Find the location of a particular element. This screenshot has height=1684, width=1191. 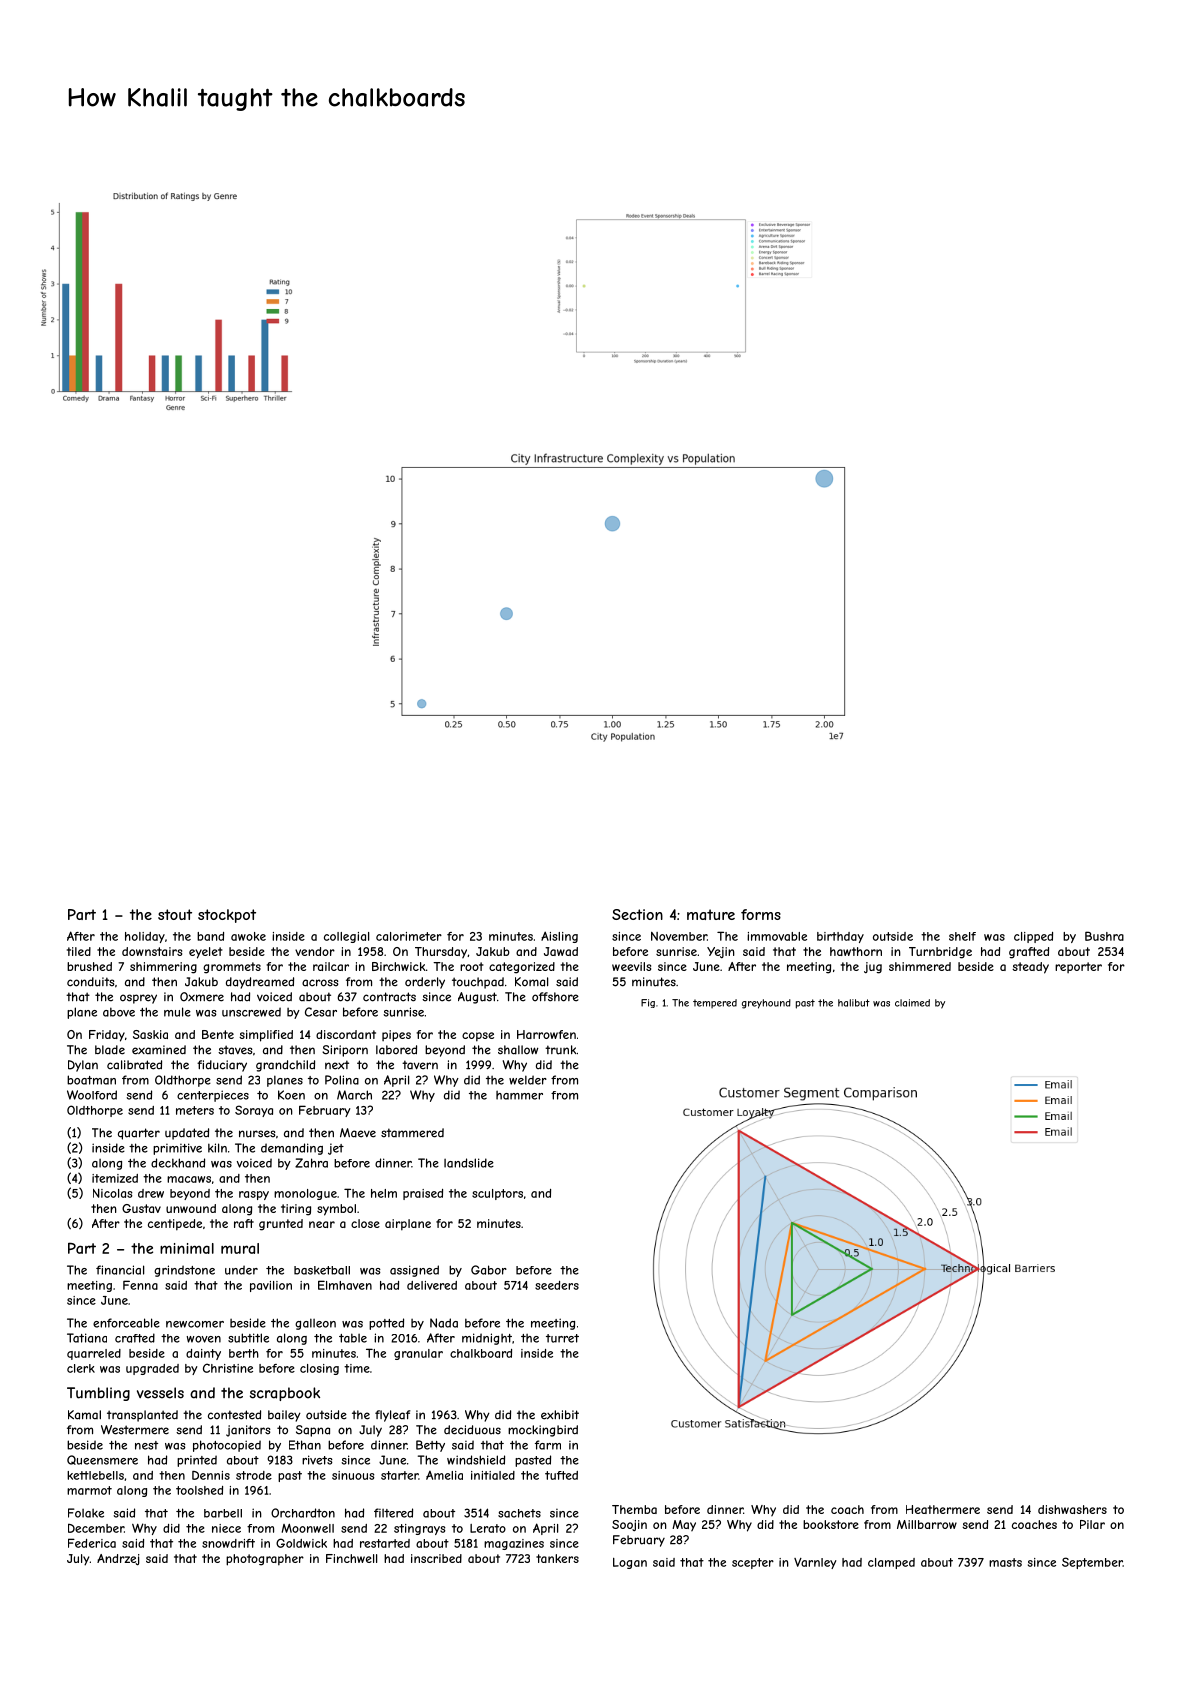

shimmered is located at coordinates (920, 966).
